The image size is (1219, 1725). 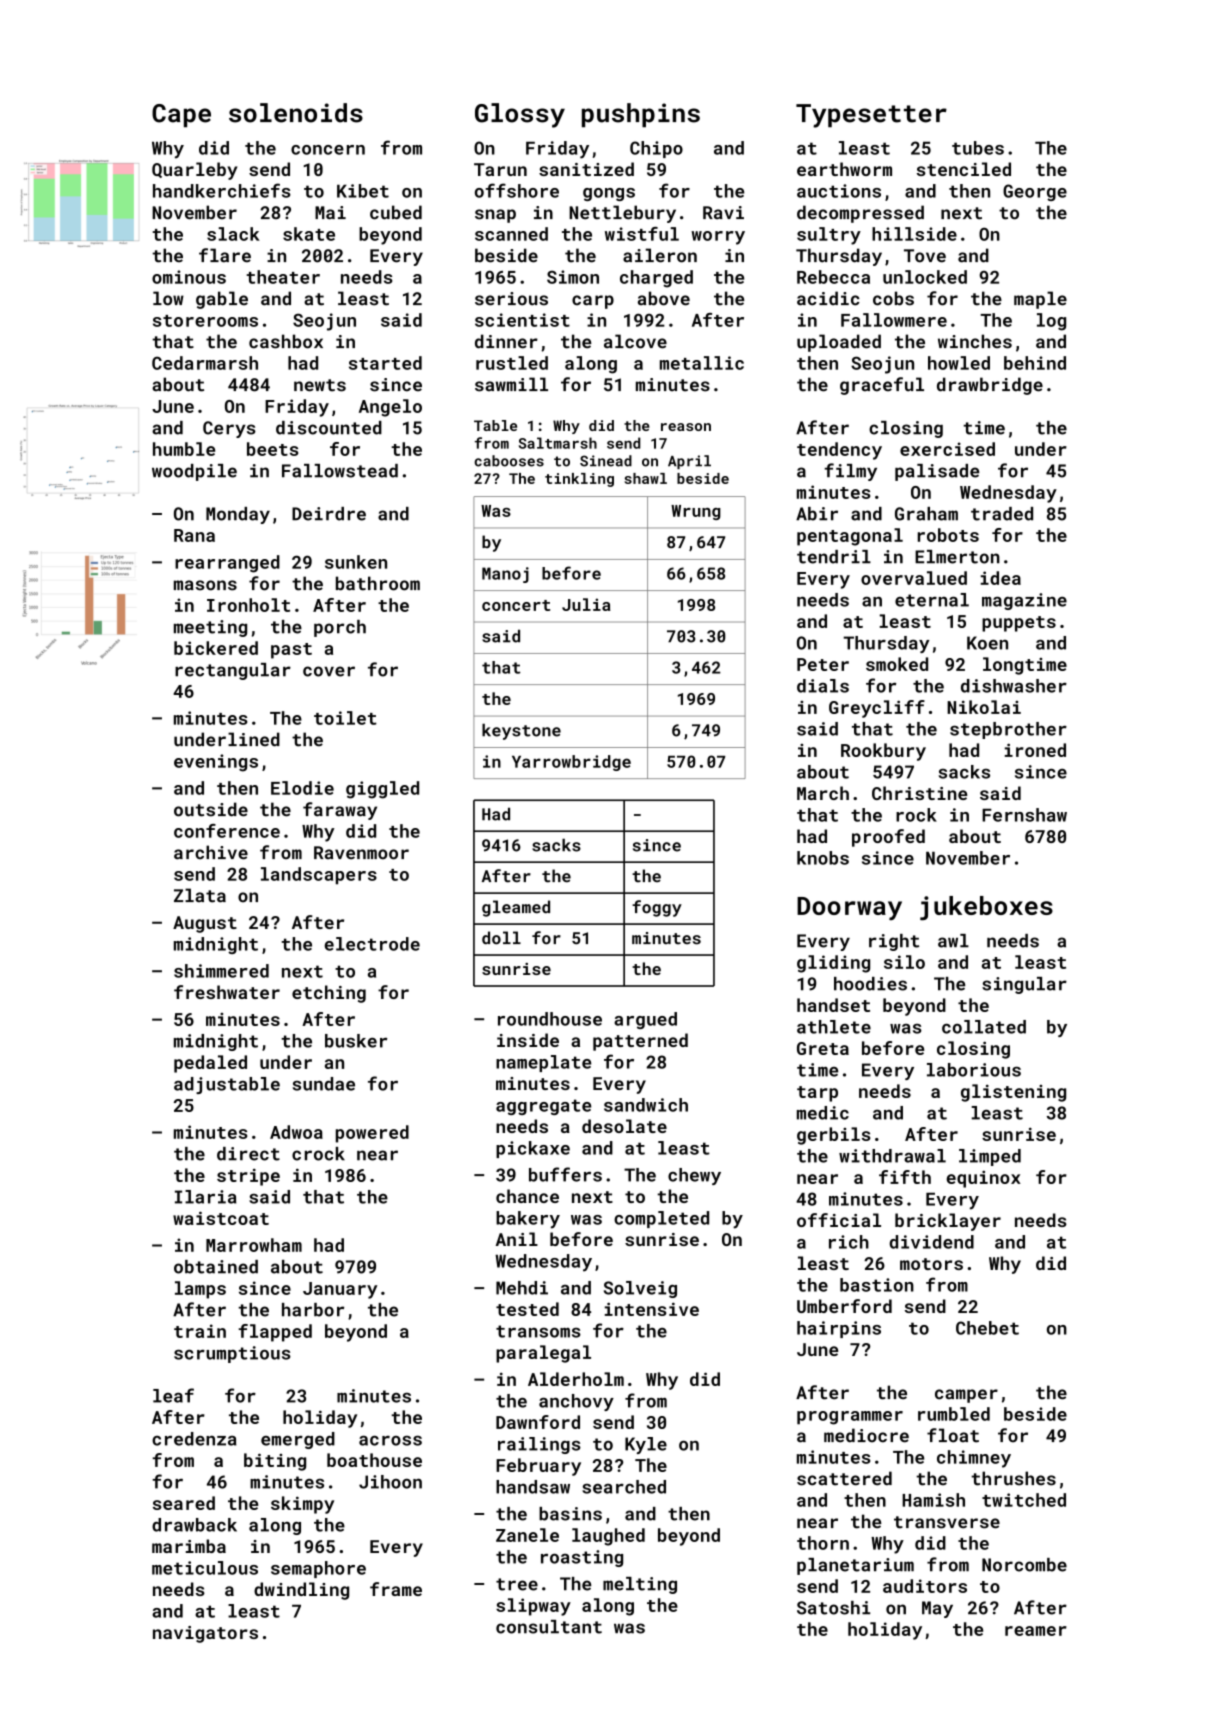 I want to click on Kyle, so click(x=646, y=1445).
